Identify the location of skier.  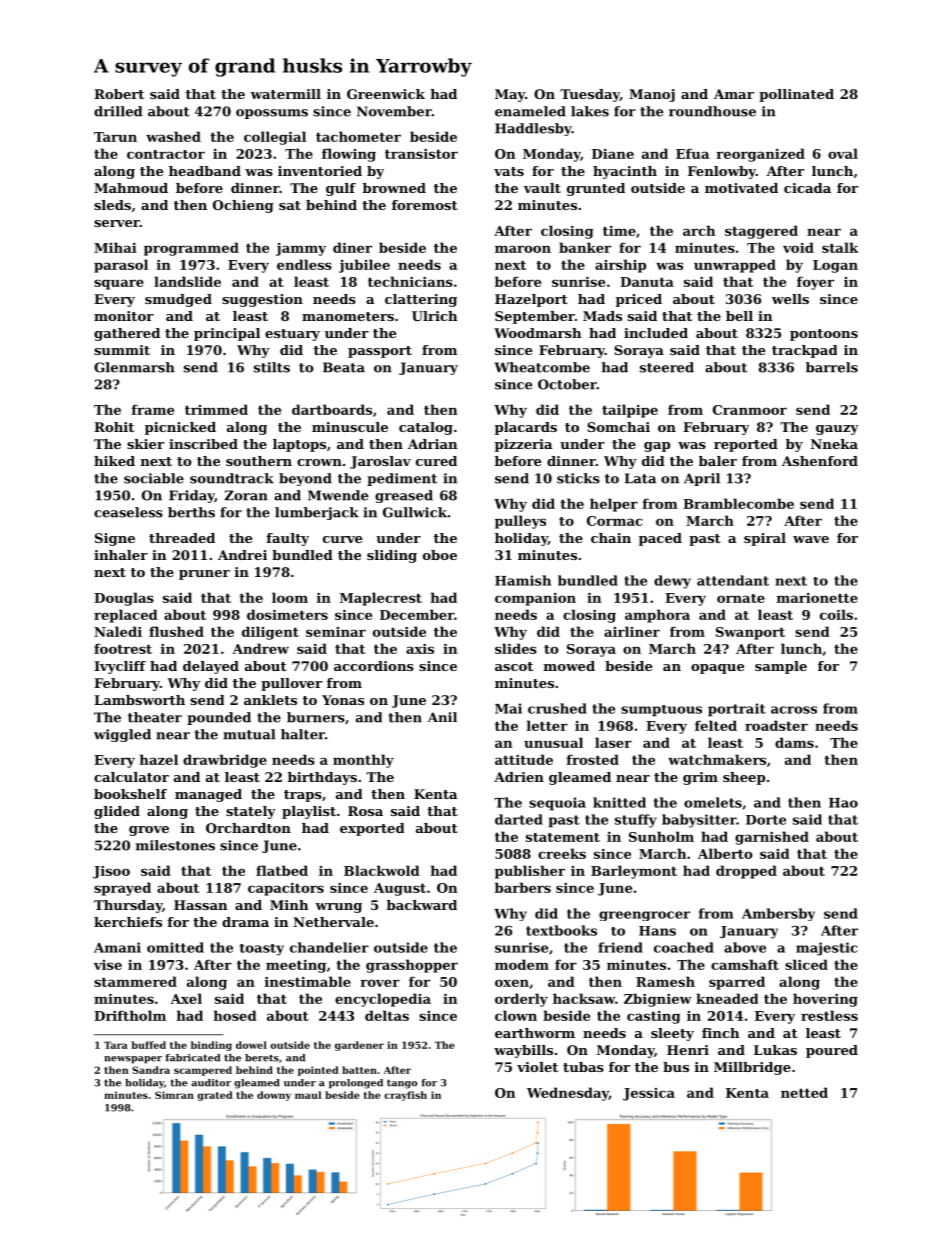
(145, 444).
